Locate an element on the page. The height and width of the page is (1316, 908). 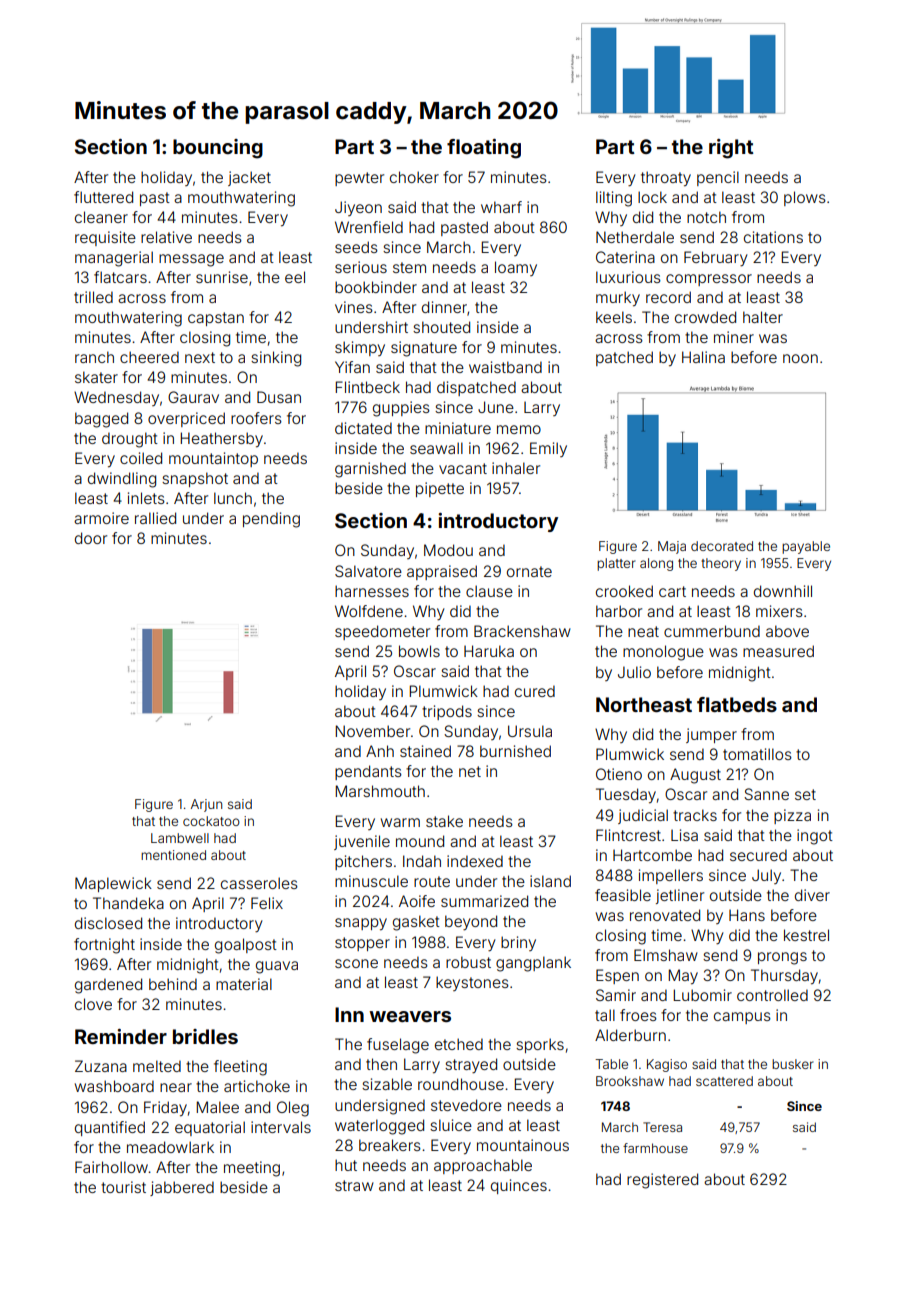
controlled is located at coordinates (772, 995).
